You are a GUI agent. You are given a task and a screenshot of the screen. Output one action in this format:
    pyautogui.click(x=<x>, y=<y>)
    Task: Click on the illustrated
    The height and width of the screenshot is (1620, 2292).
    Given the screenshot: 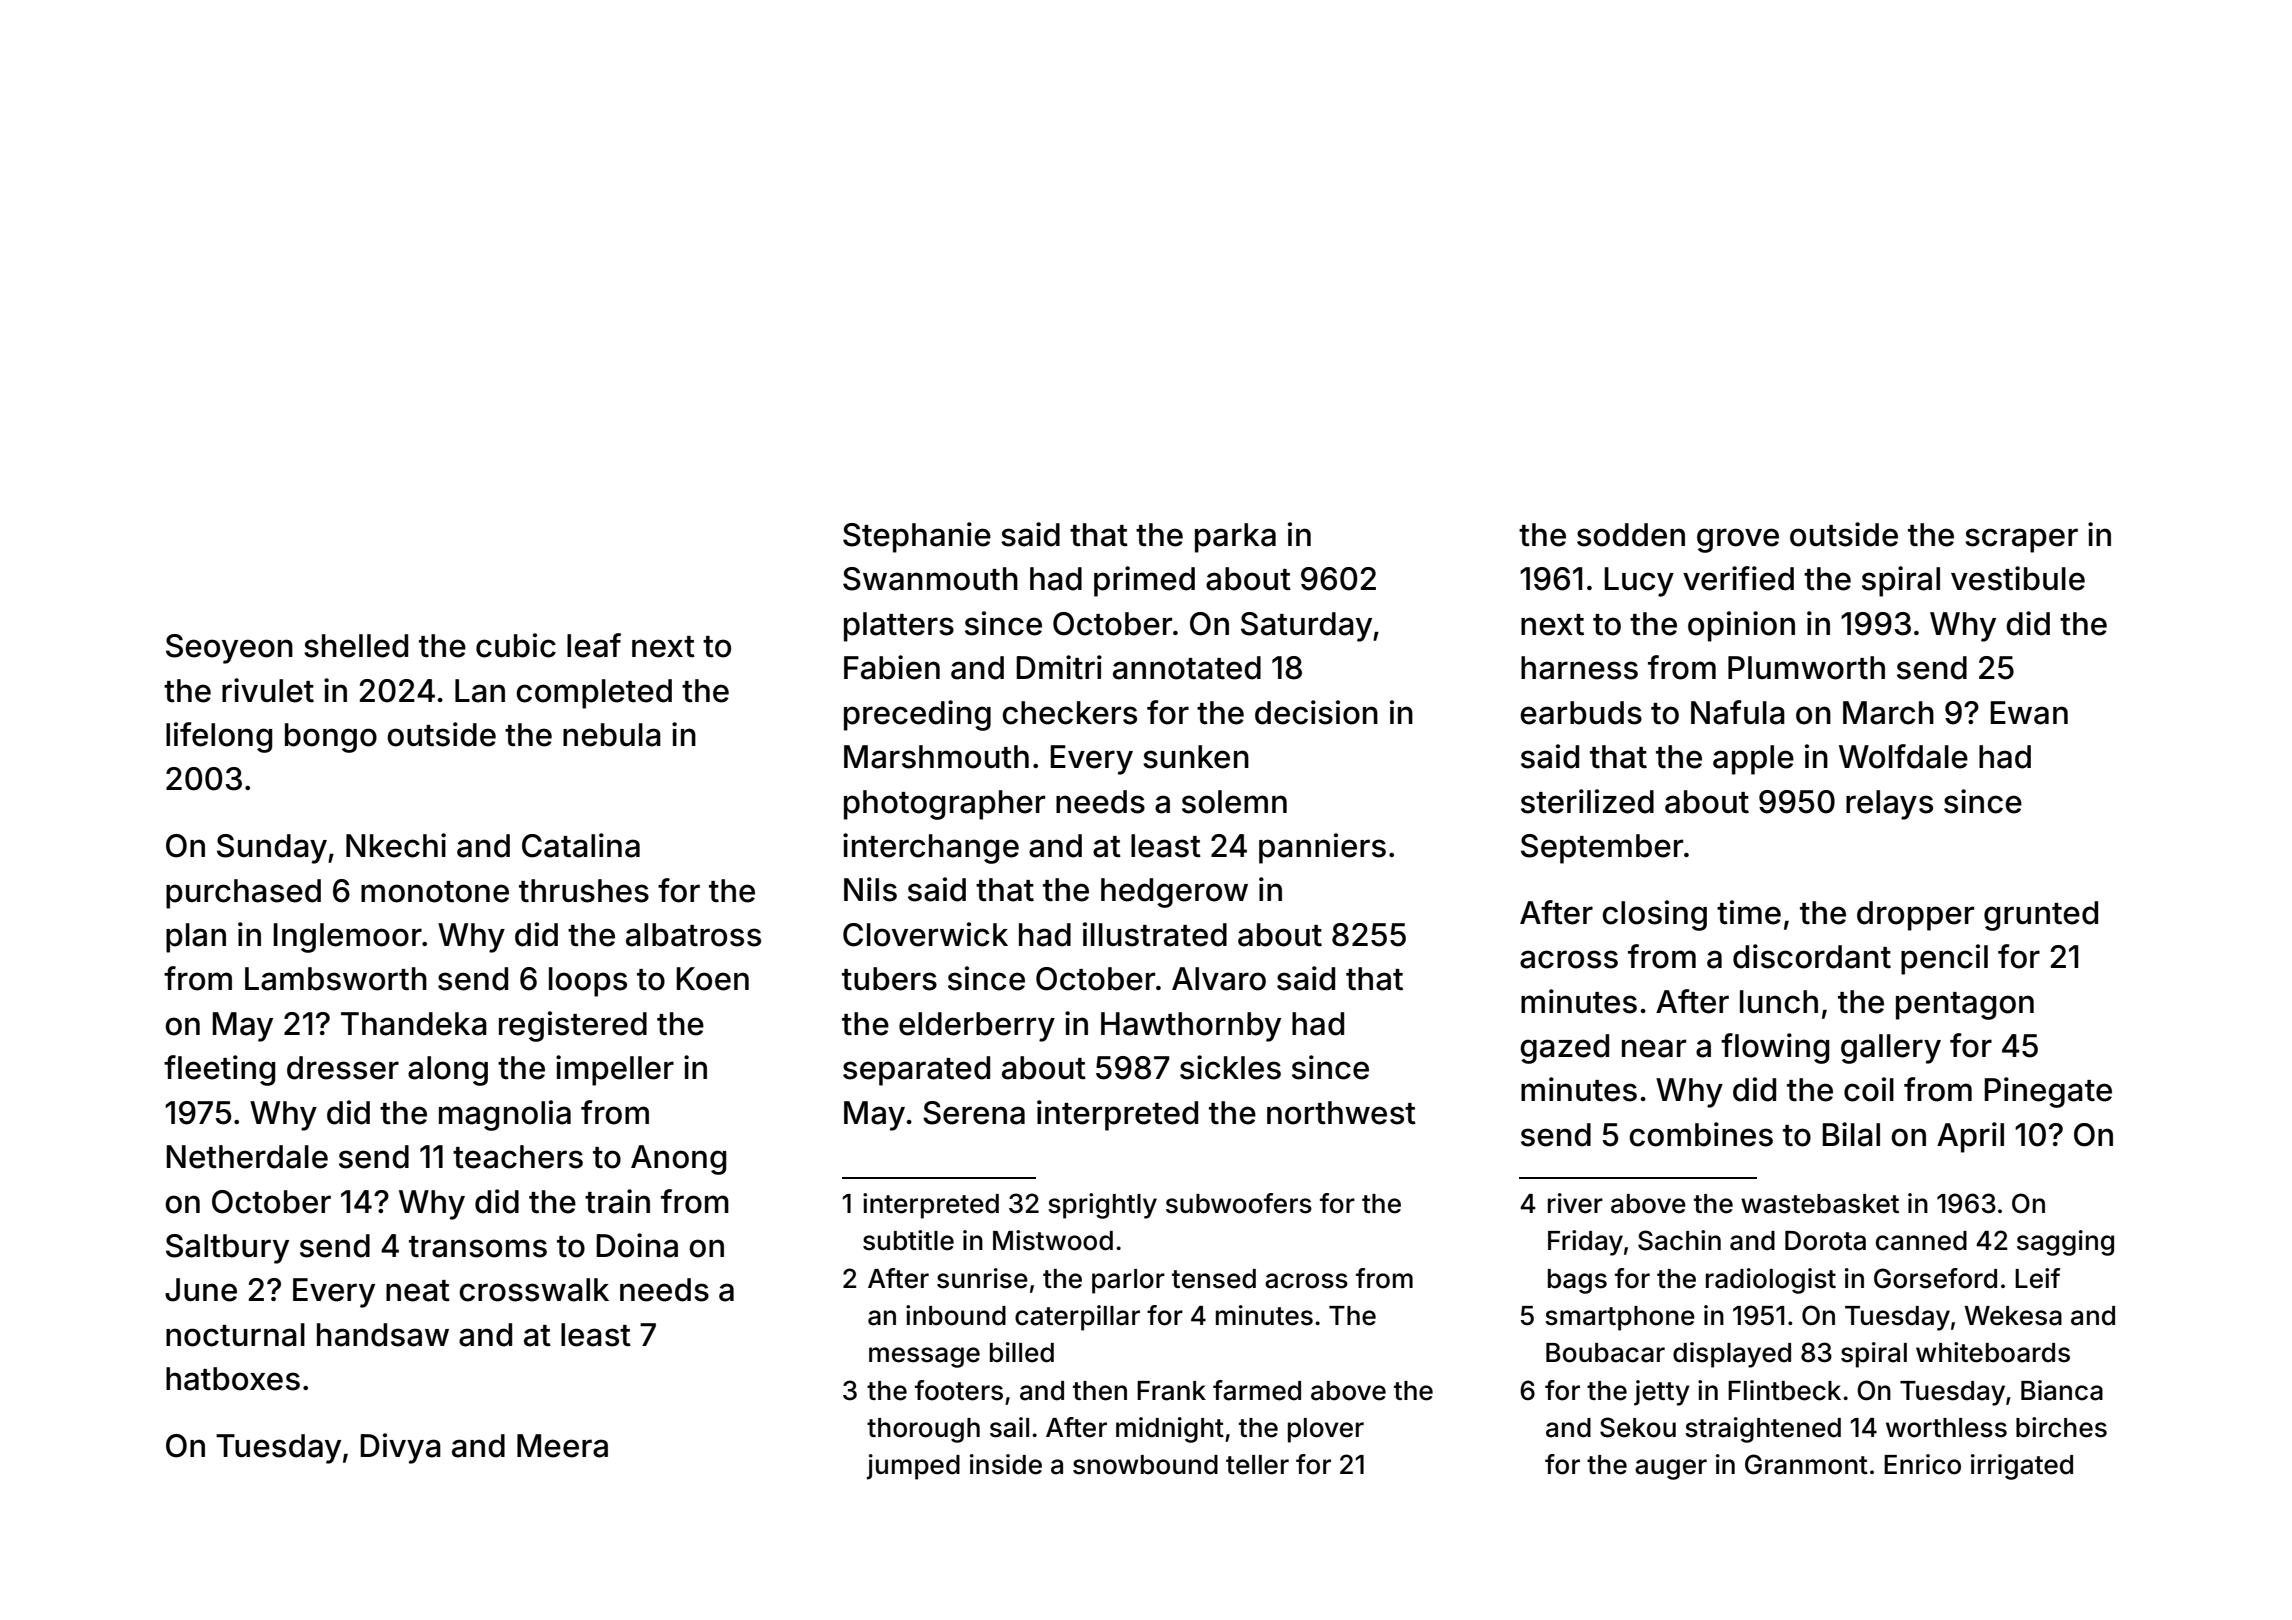 What is the action you would take?
    pyautogui.click(x=1155, y=934)
